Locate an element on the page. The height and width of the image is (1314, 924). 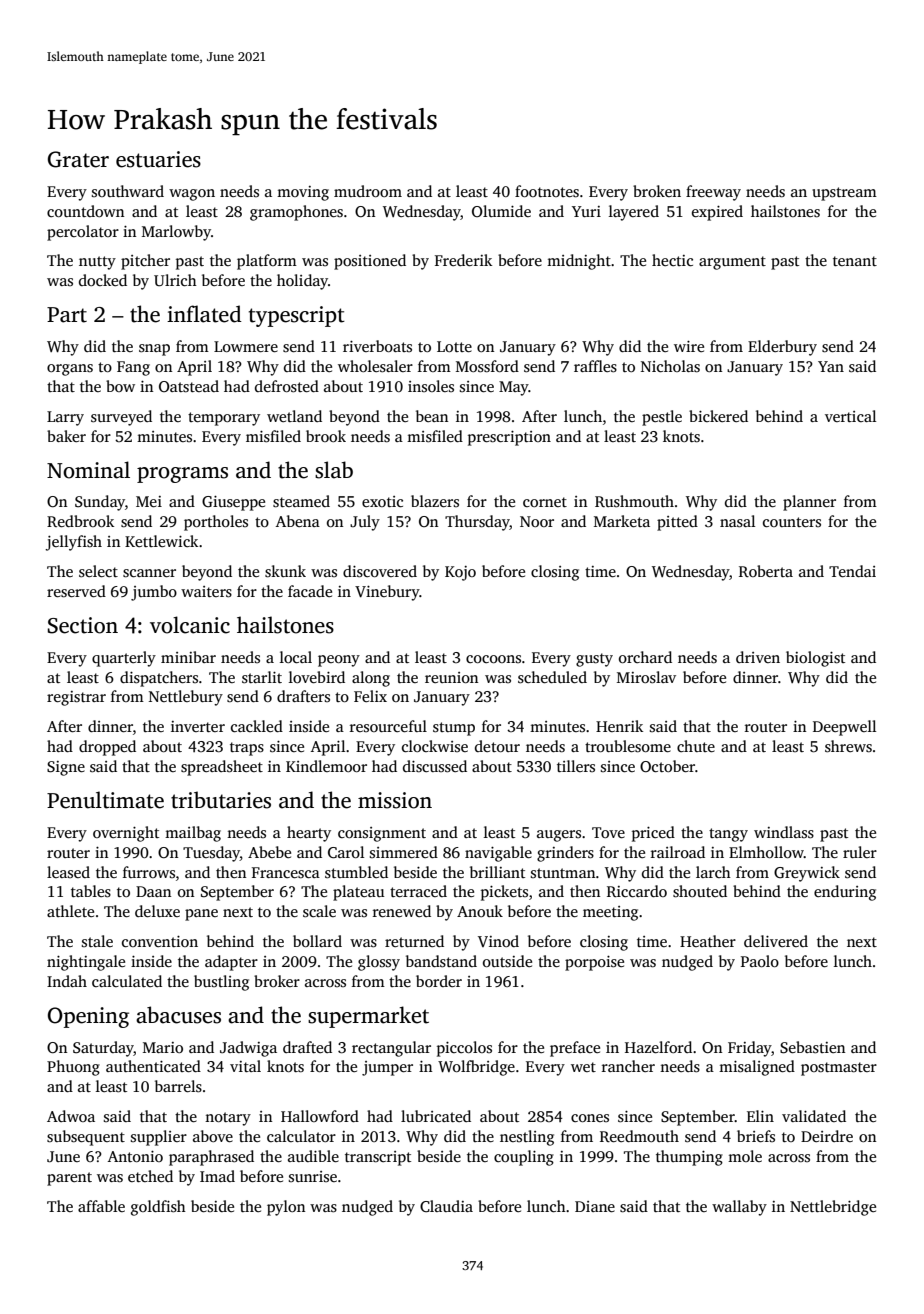
Deepwell is located at coordinates (844, 728).
